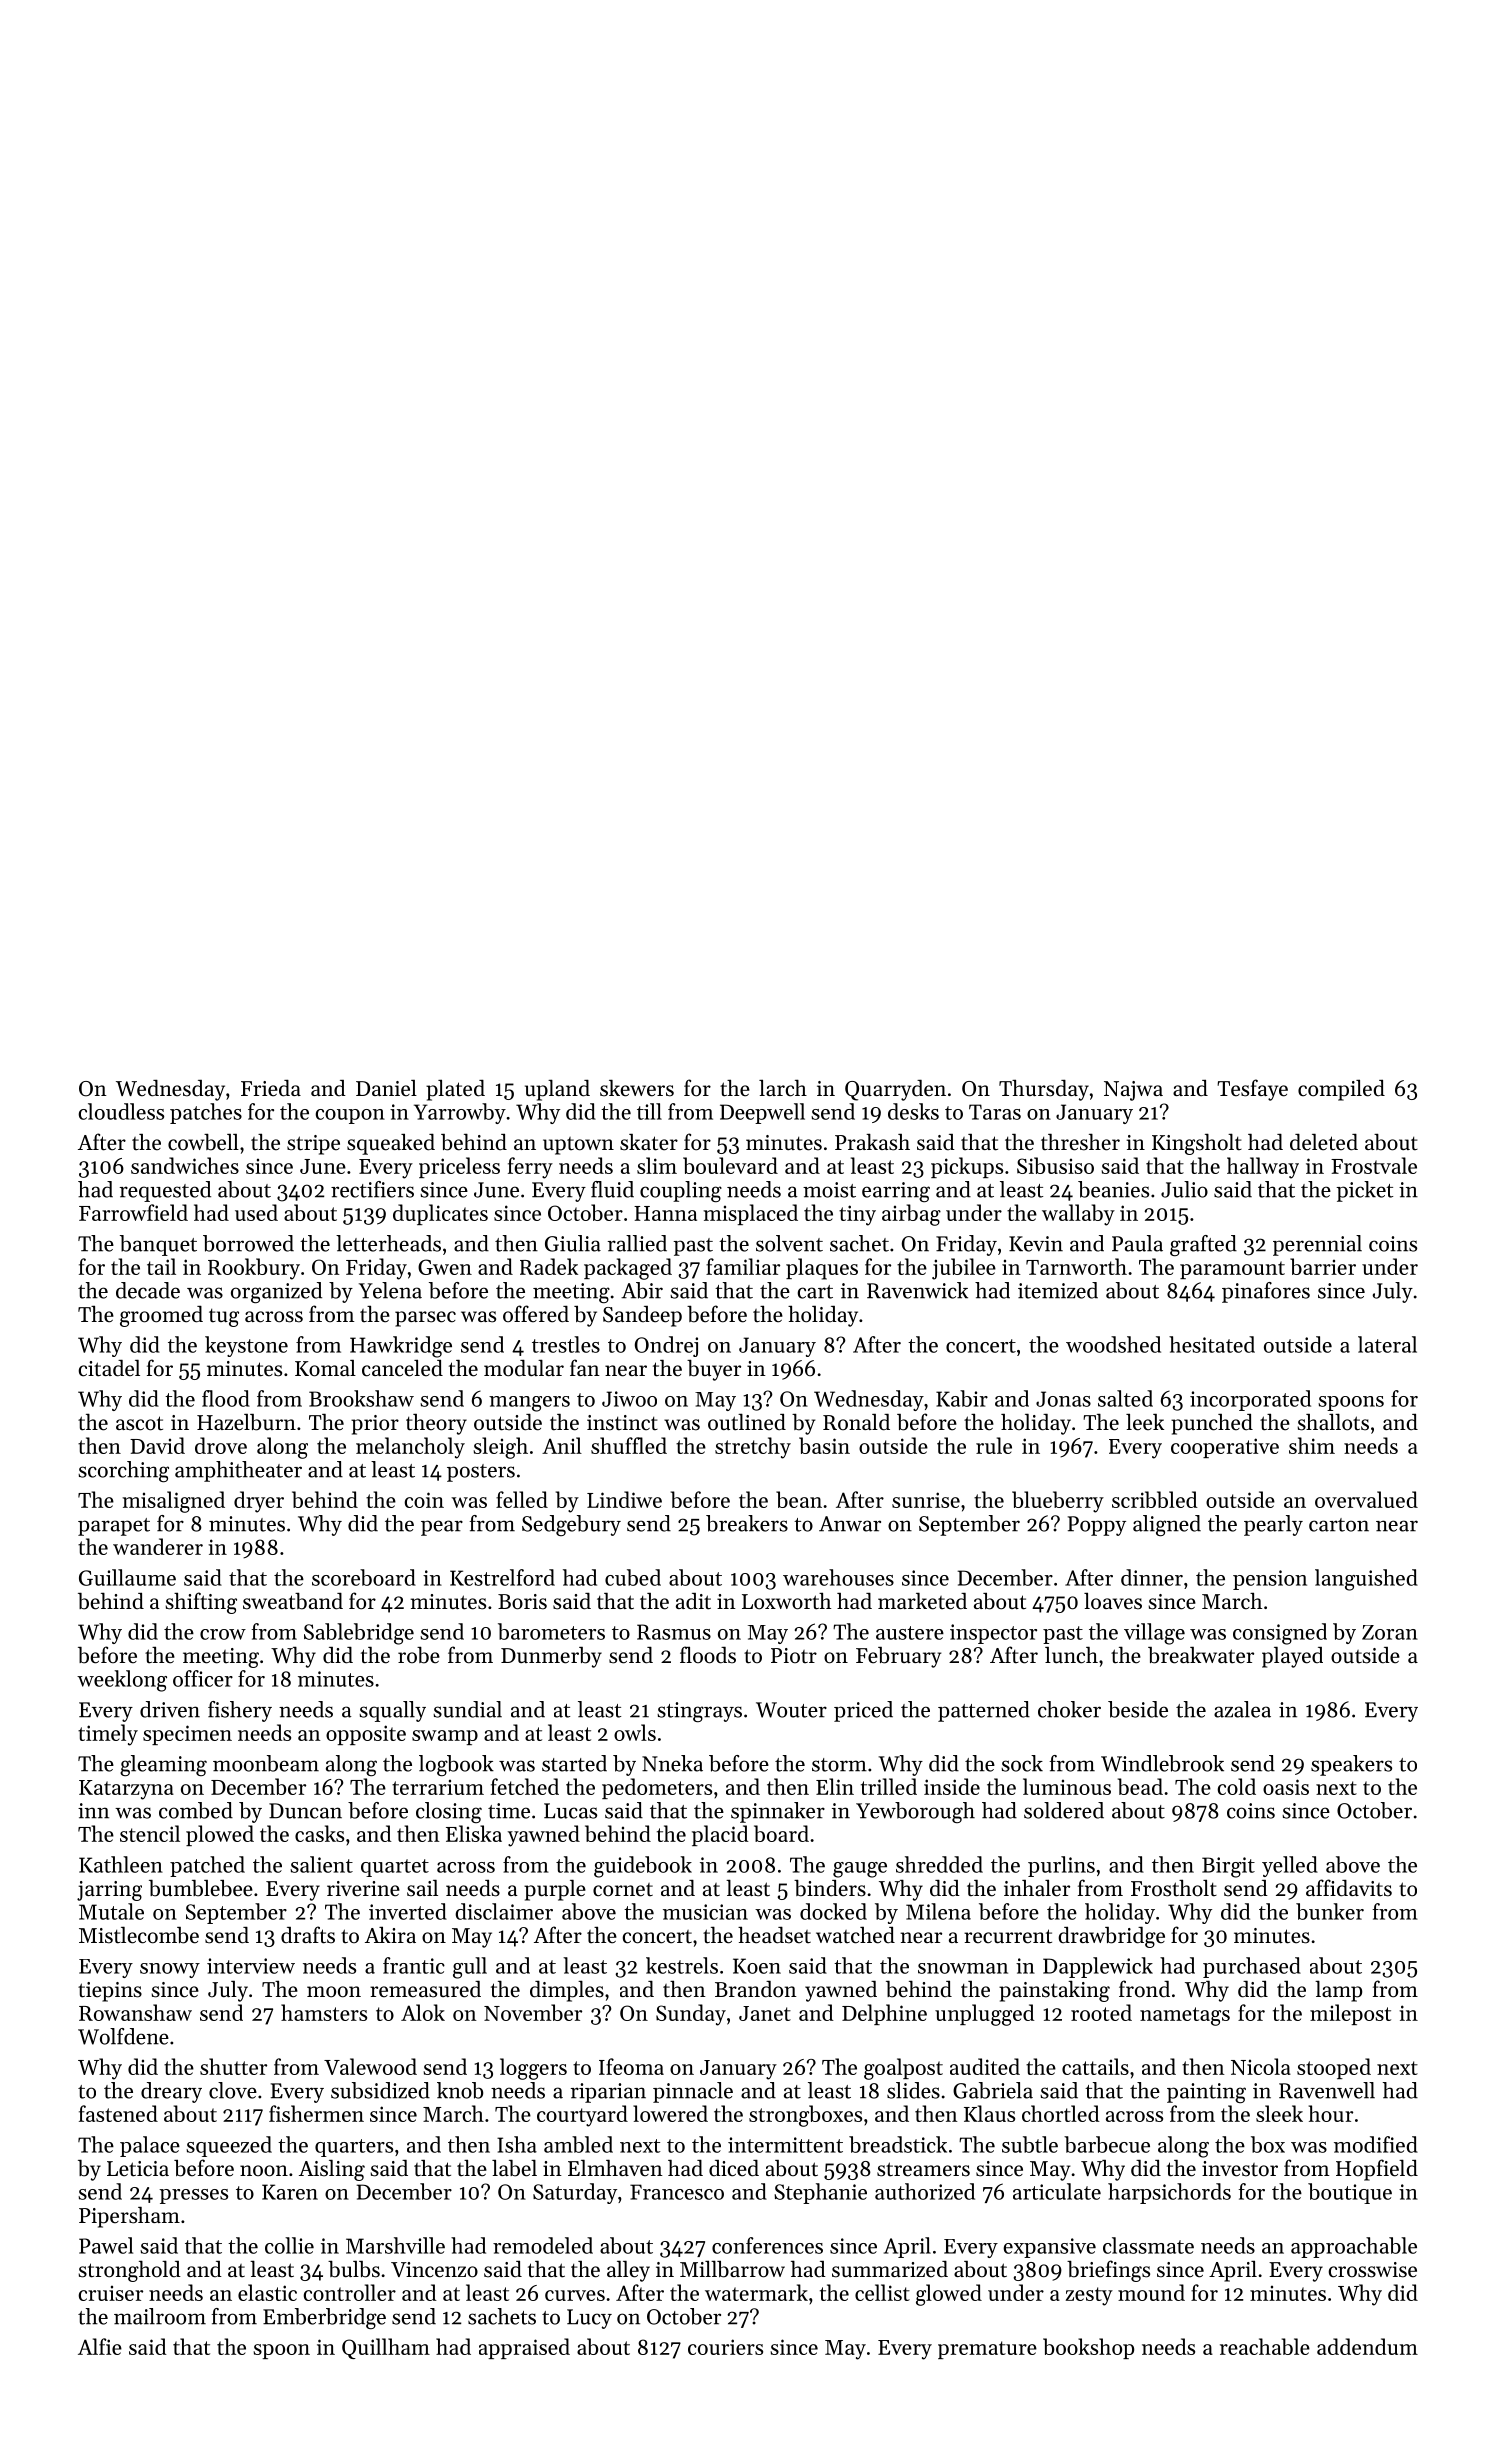 This document has width=1496, height=2464. What do you see at coordinates (419, 1655) in the document?
I see `robe` at bounding box center [419, 1655].
